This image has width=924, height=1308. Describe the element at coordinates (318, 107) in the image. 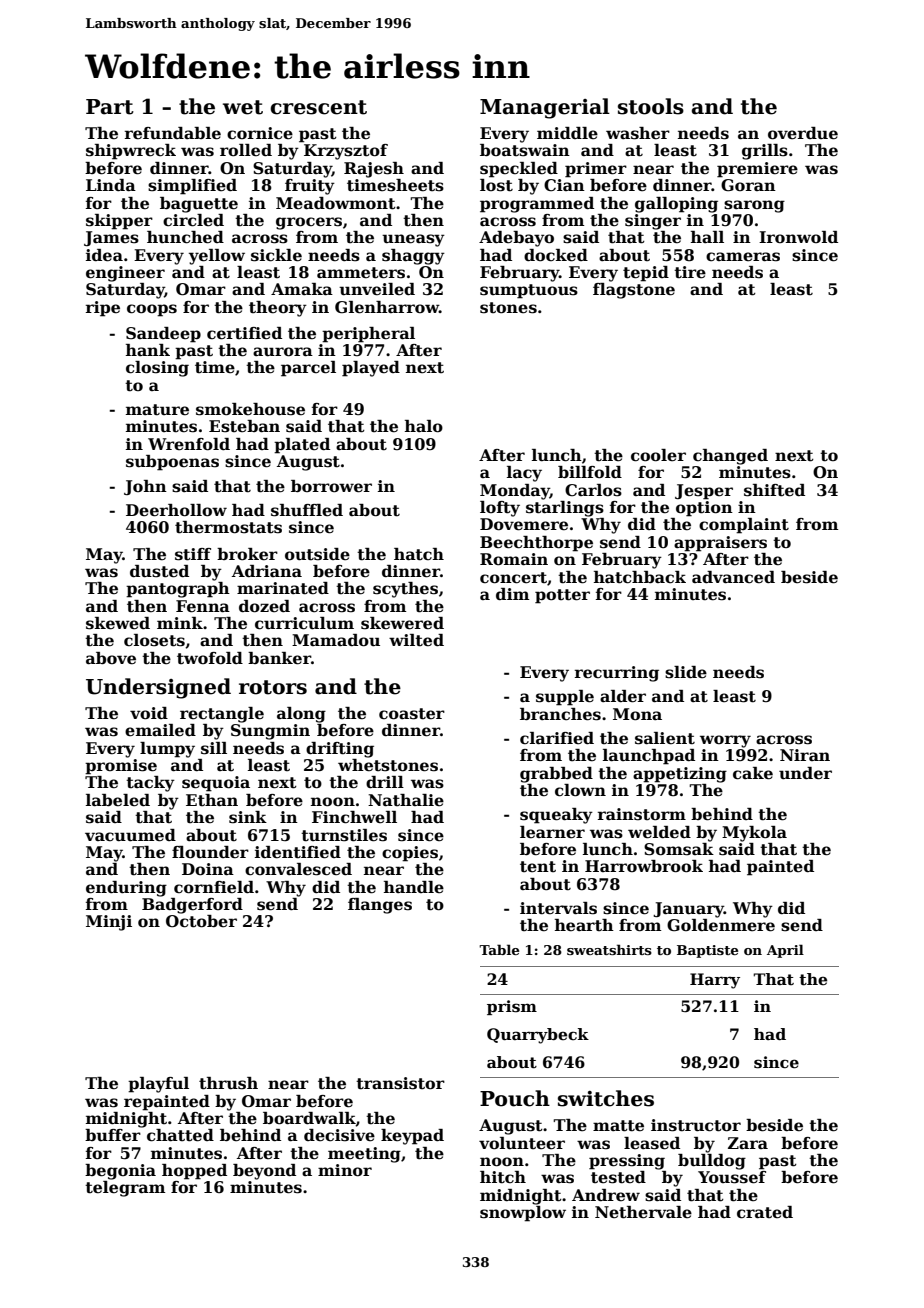

I see `crescent` at that location.
